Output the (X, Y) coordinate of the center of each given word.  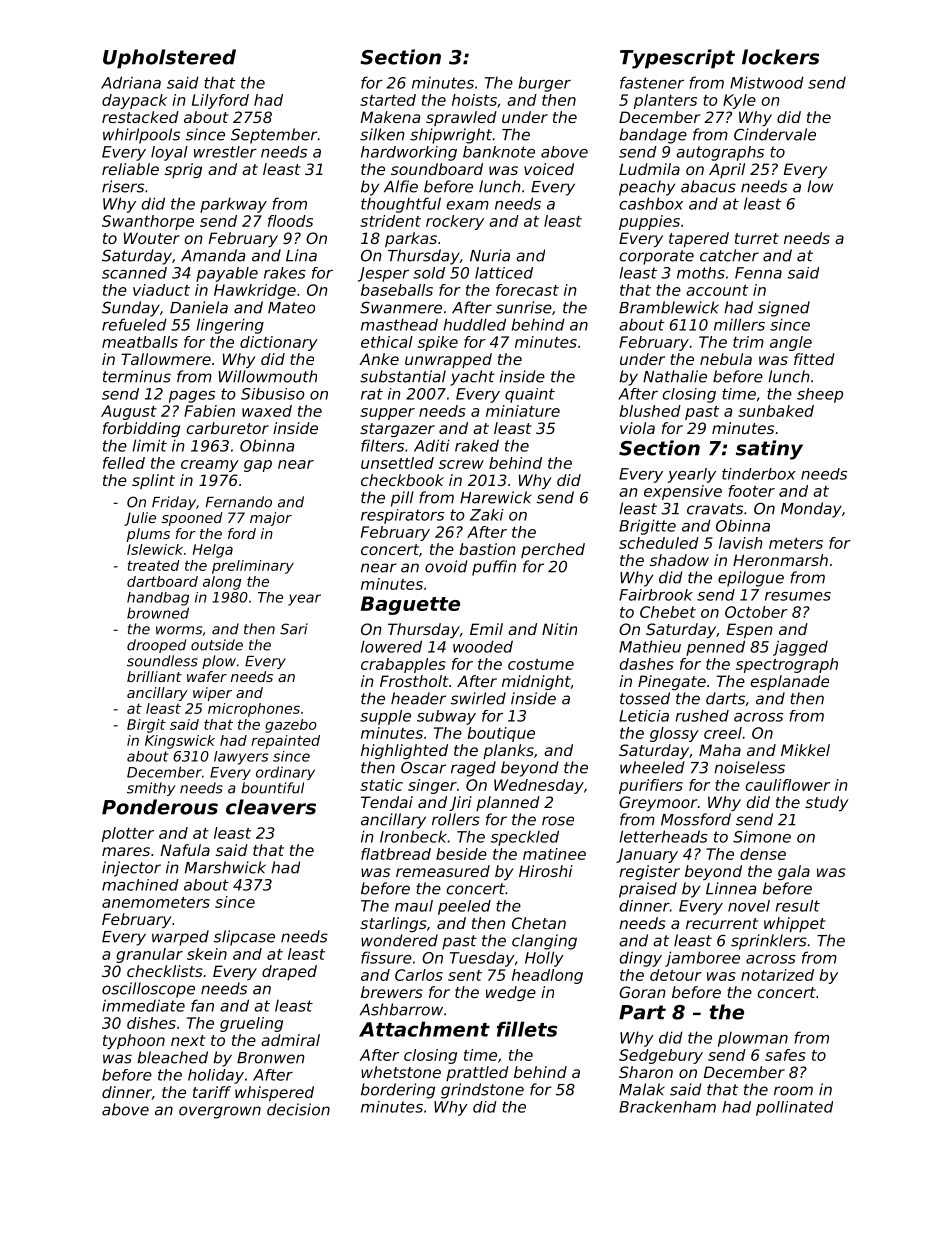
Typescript (677, 59)
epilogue (751, 579)
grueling (251, 1024)
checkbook (402, 480)
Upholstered (169, 59)
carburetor (228, 428)
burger (545, 84)
